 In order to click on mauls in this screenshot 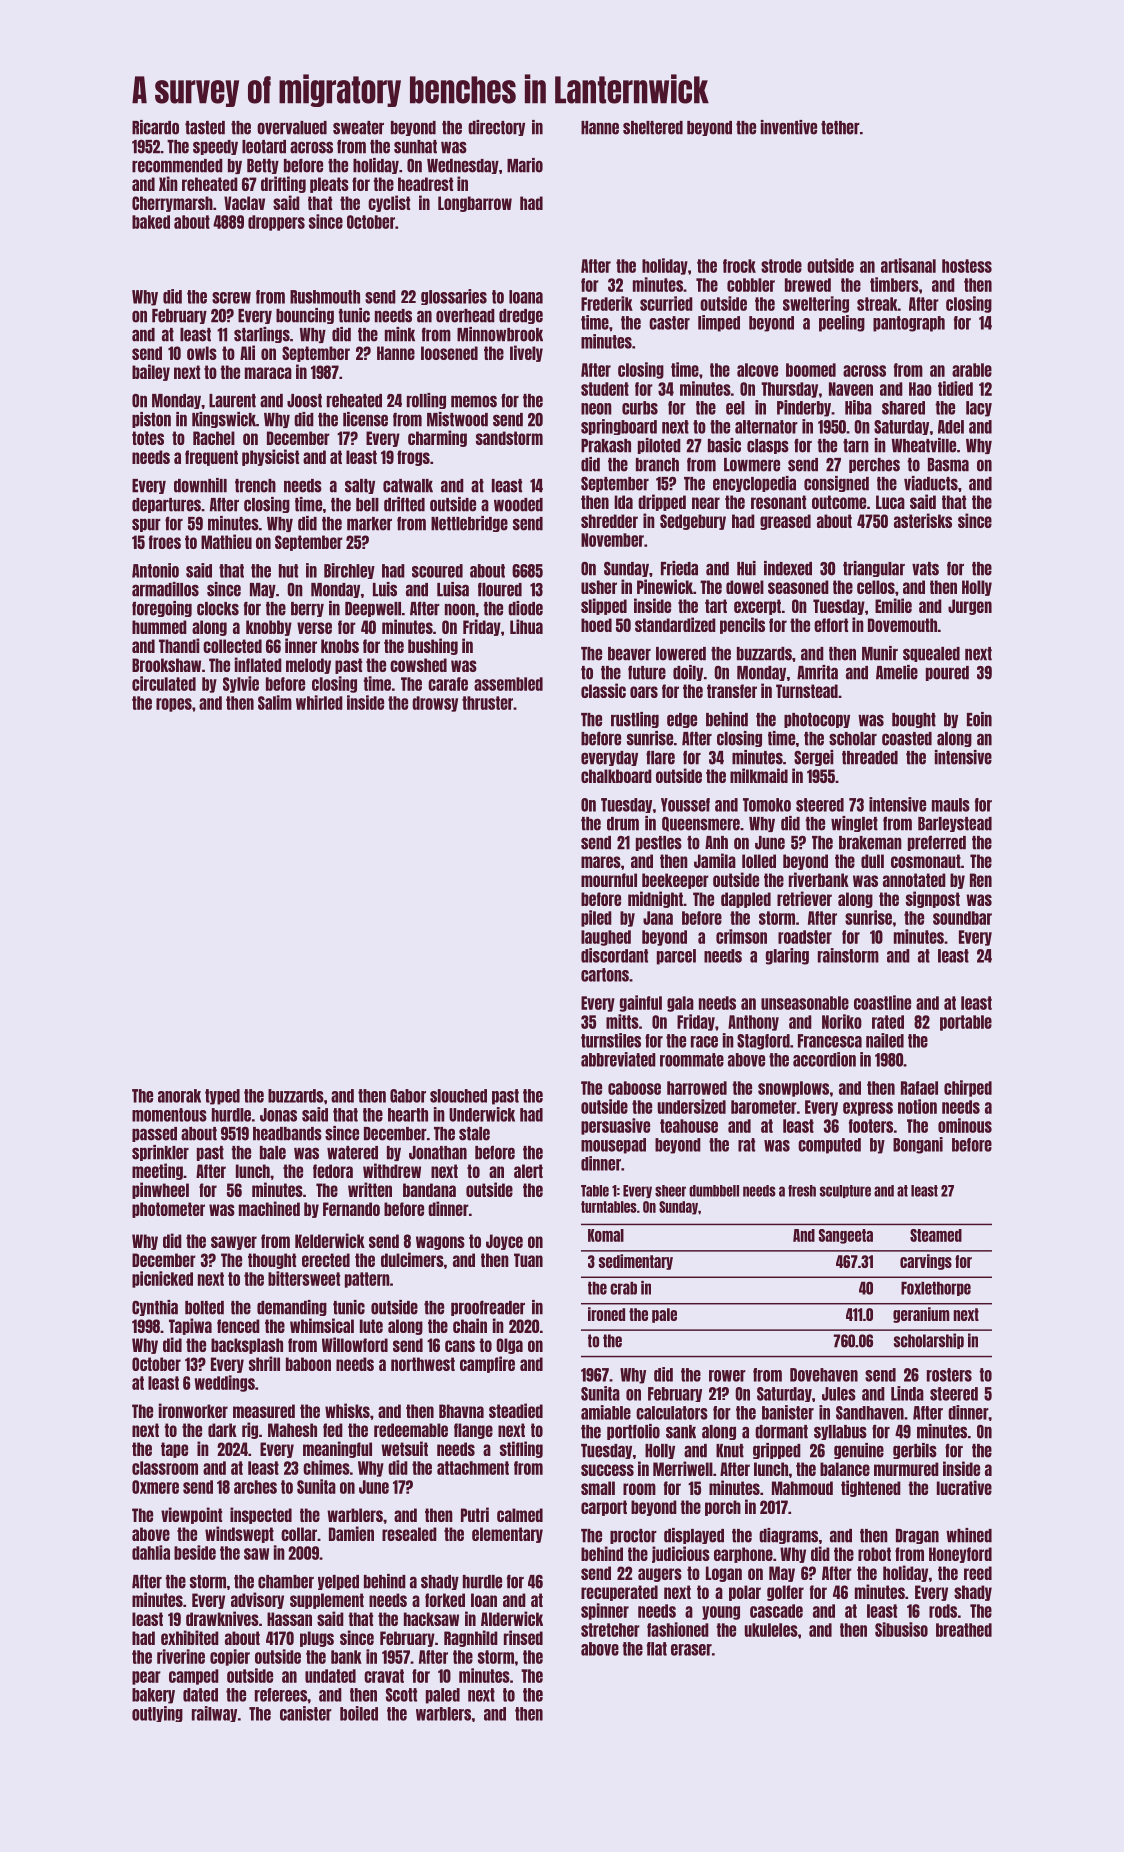, I will do `click(951, 805)`.
